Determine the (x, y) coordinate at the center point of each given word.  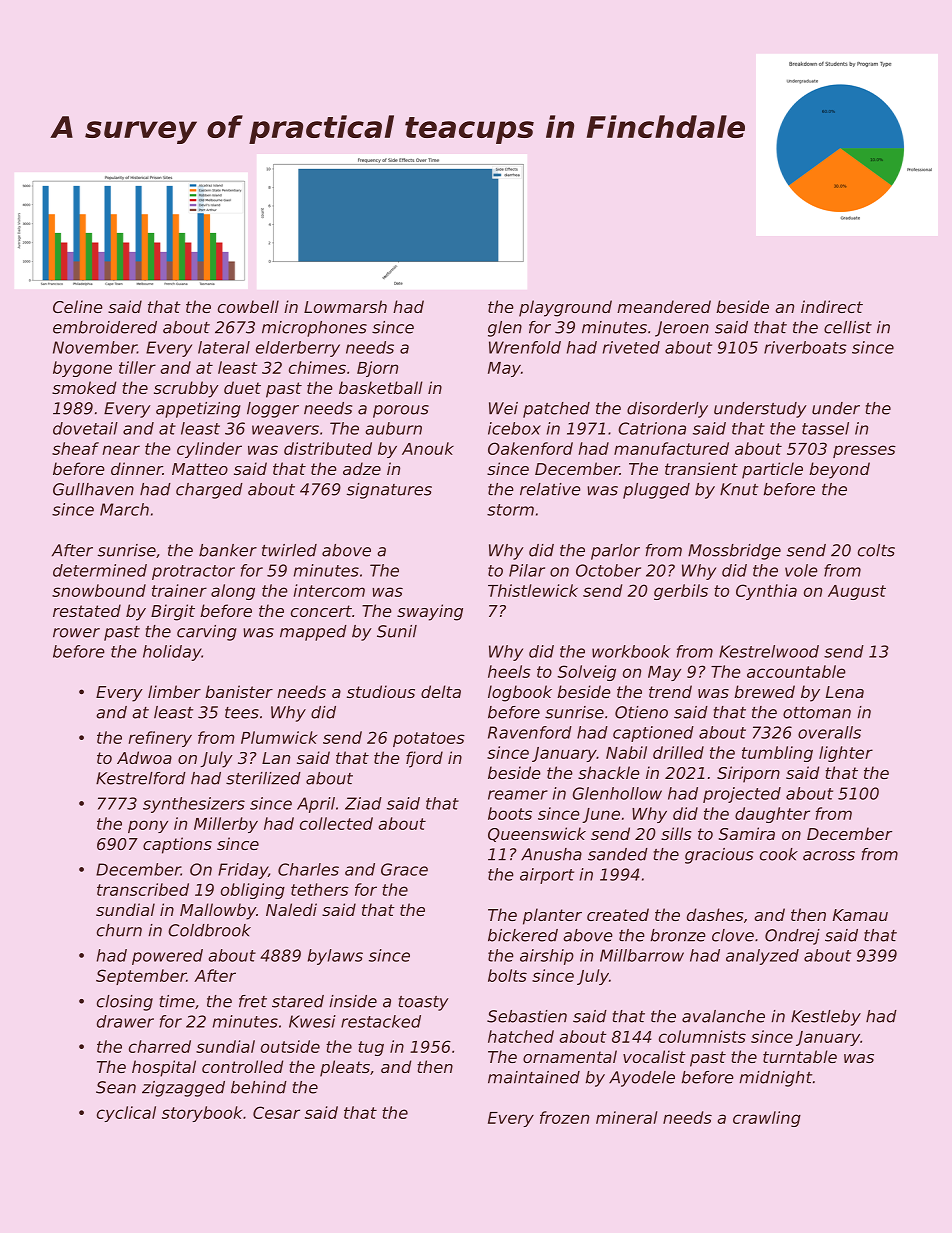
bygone (82, 369)
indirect (832, 306)
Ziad (363, 803)
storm (510, 510)
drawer (125, 1021)
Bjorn (377, 369)
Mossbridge (734, 552)
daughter (772, 815)
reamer (518, 795)
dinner (137, 468)
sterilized (263, 778)
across (829, 856)
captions (177, 845)
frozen (564, 1117)
